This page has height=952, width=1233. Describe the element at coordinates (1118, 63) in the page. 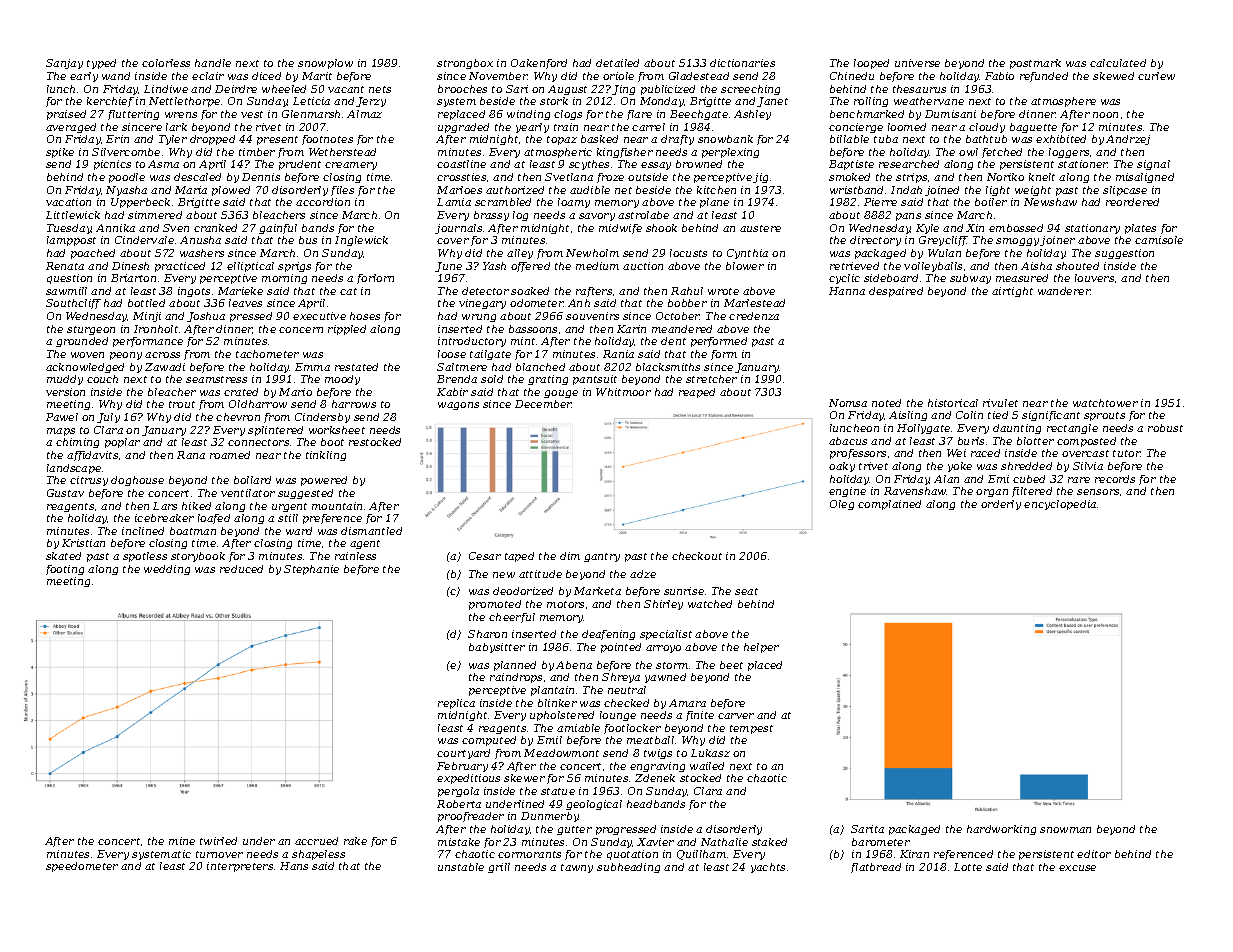

I see `calculated` at that location.
